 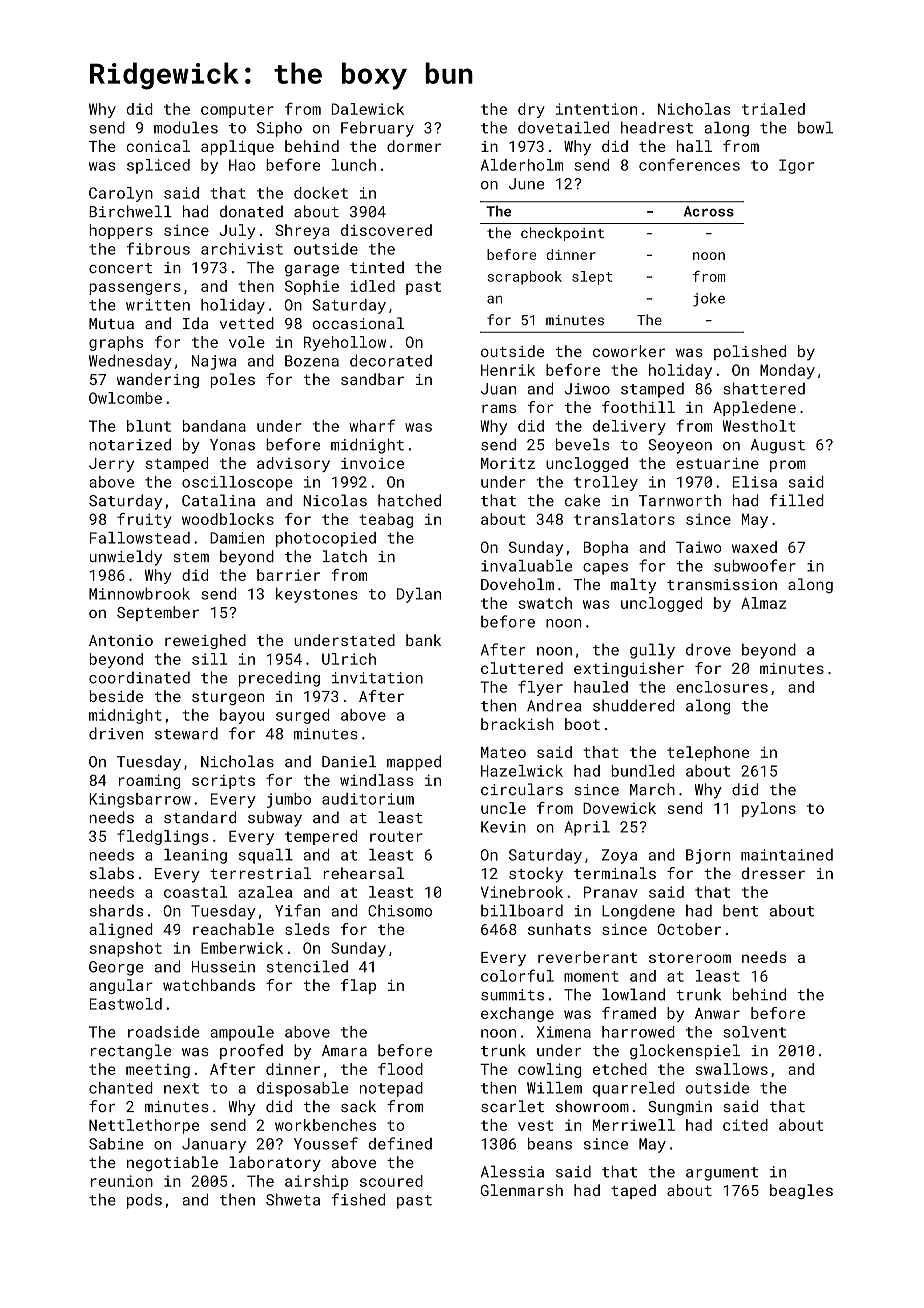 What do you see at coordinates (525, 278) in the document?
I see `scrapbook` at bounding box center [525, 278].
